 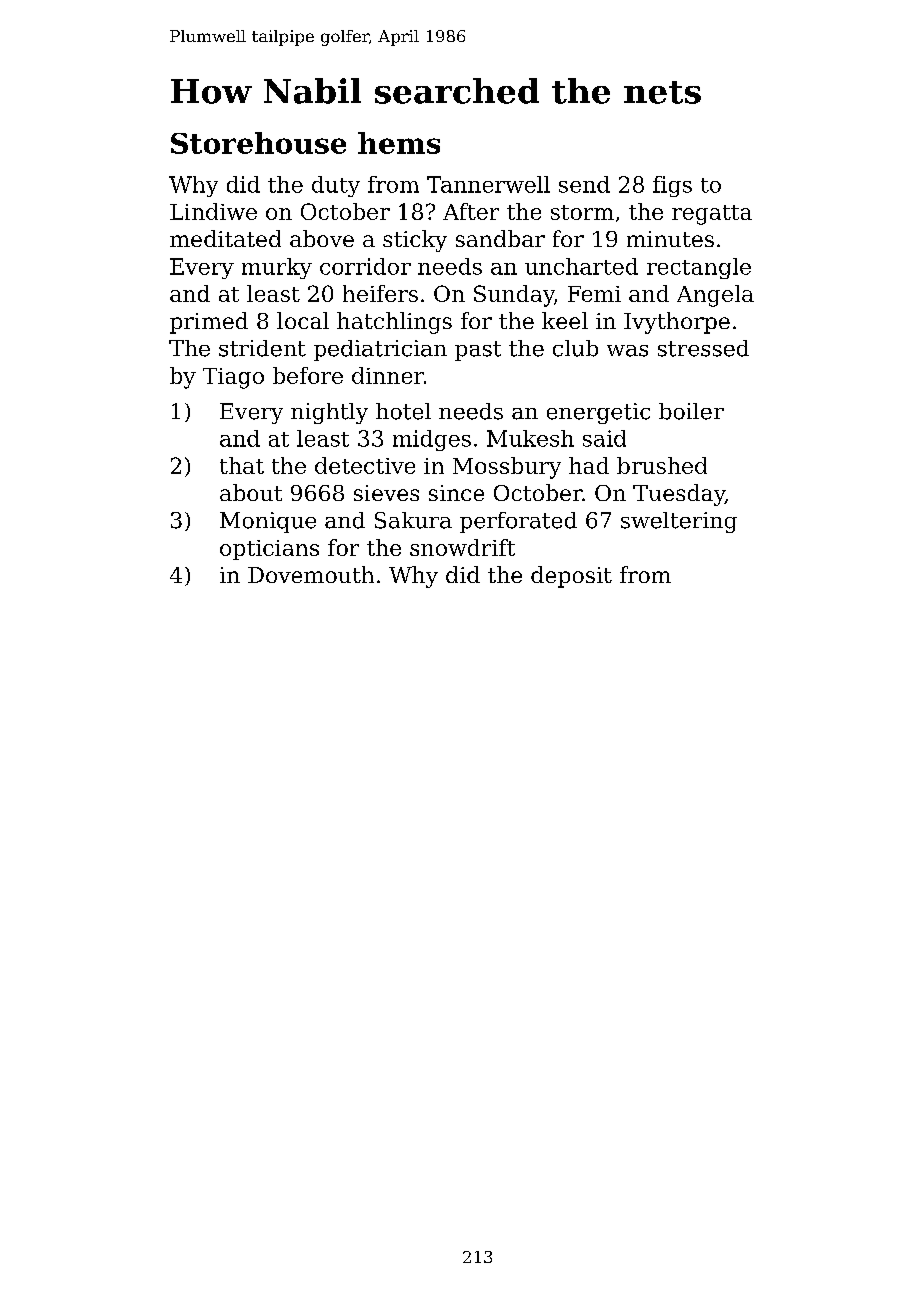 I want to click on Dovemouth, so click(x=311, y=574).
